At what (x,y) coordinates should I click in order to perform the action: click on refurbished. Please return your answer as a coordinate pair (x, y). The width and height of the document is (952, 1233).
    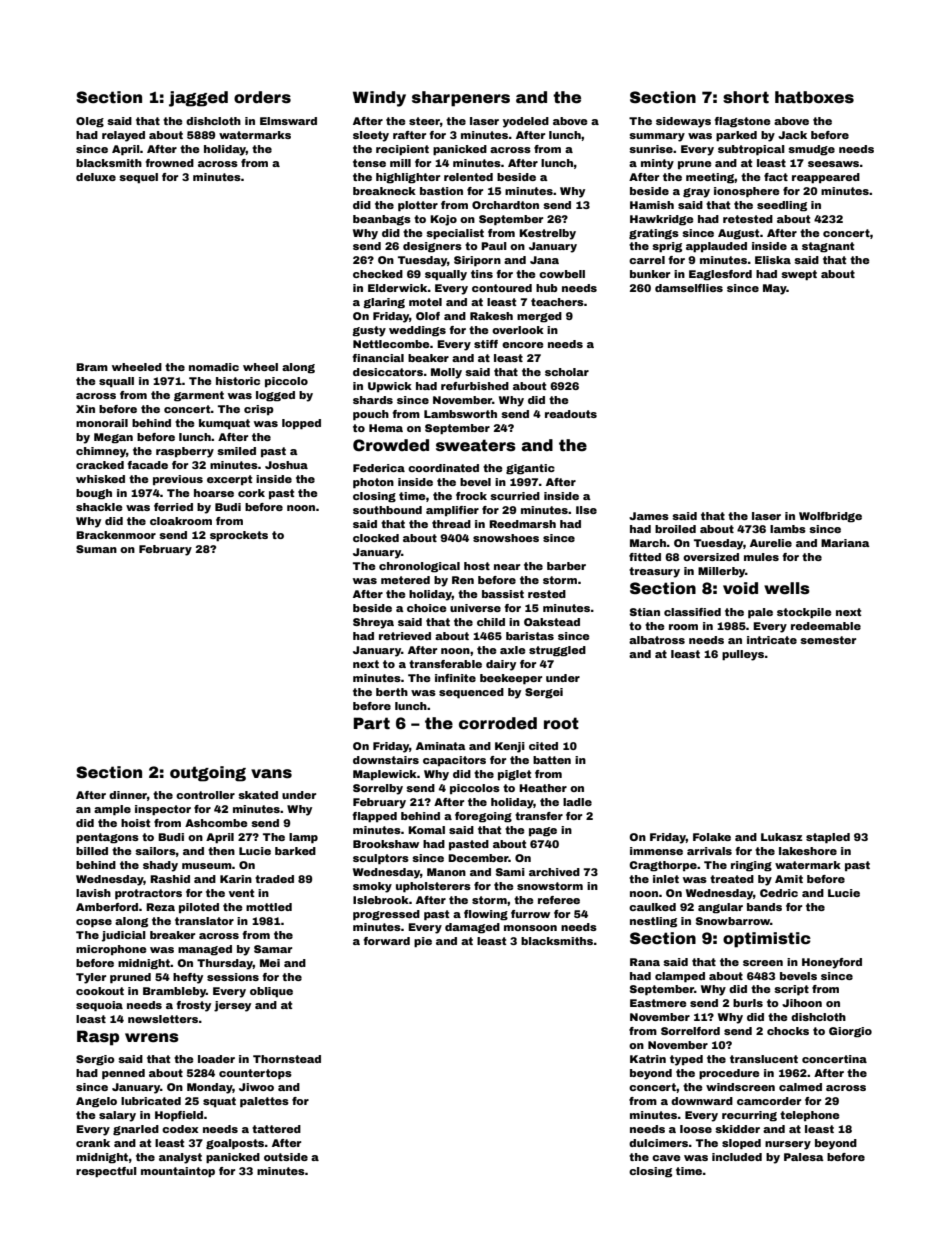
    Looking at the image, I should click on (475, 386).
